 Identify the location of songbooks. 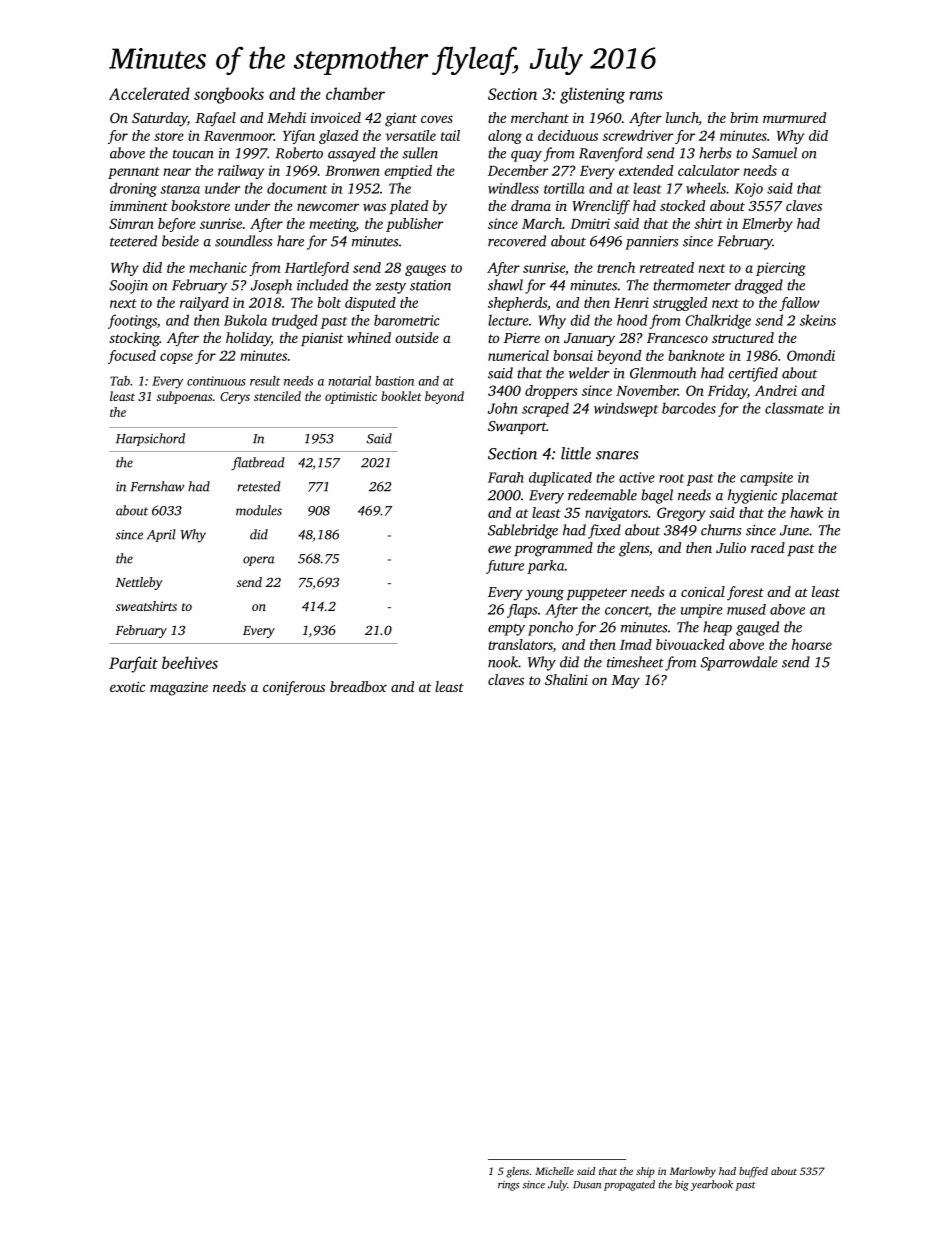
(229, 95).
